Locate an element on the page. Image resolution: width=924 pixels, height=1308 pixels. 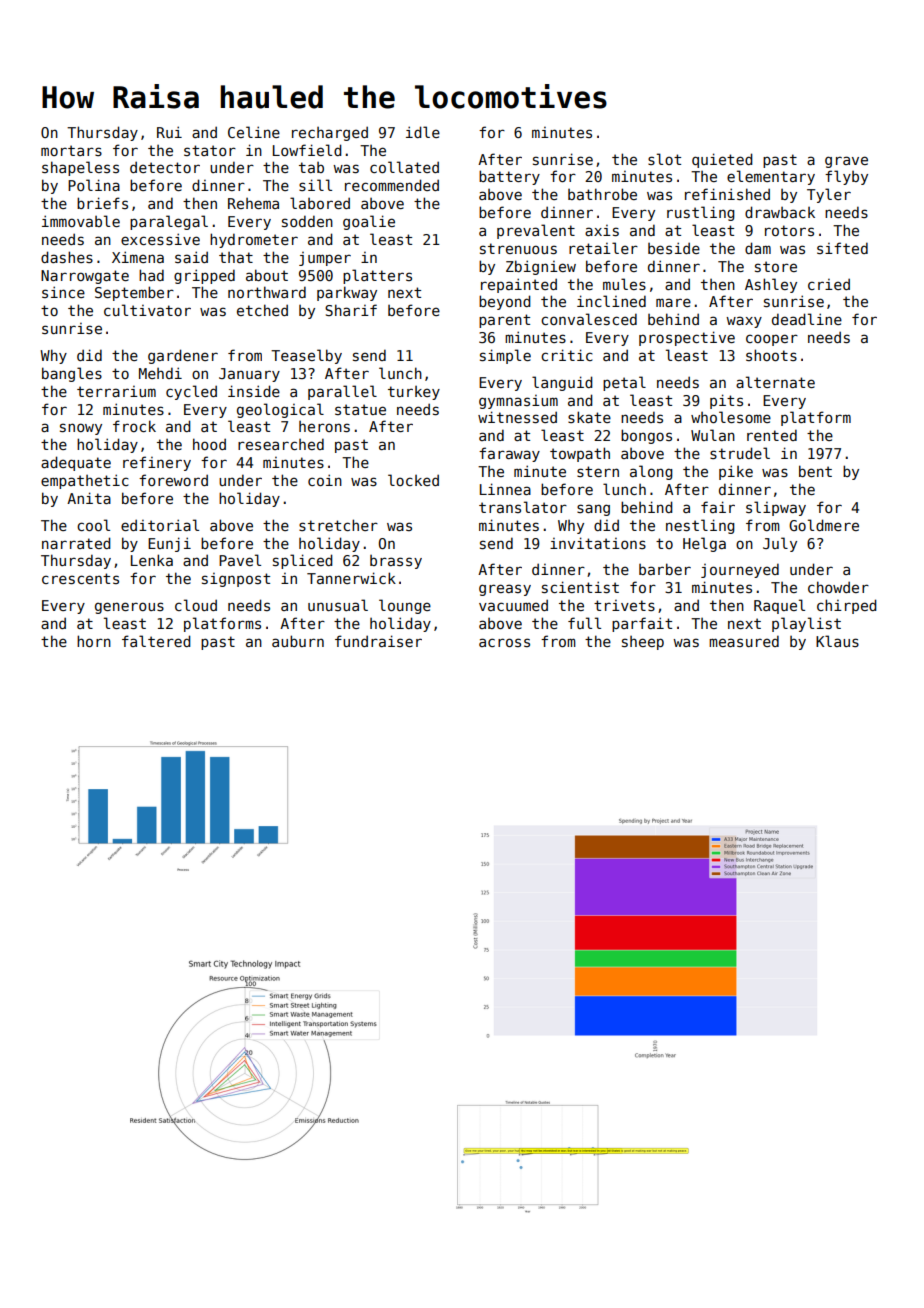
terrarium is located at coordinates (116, 391).
